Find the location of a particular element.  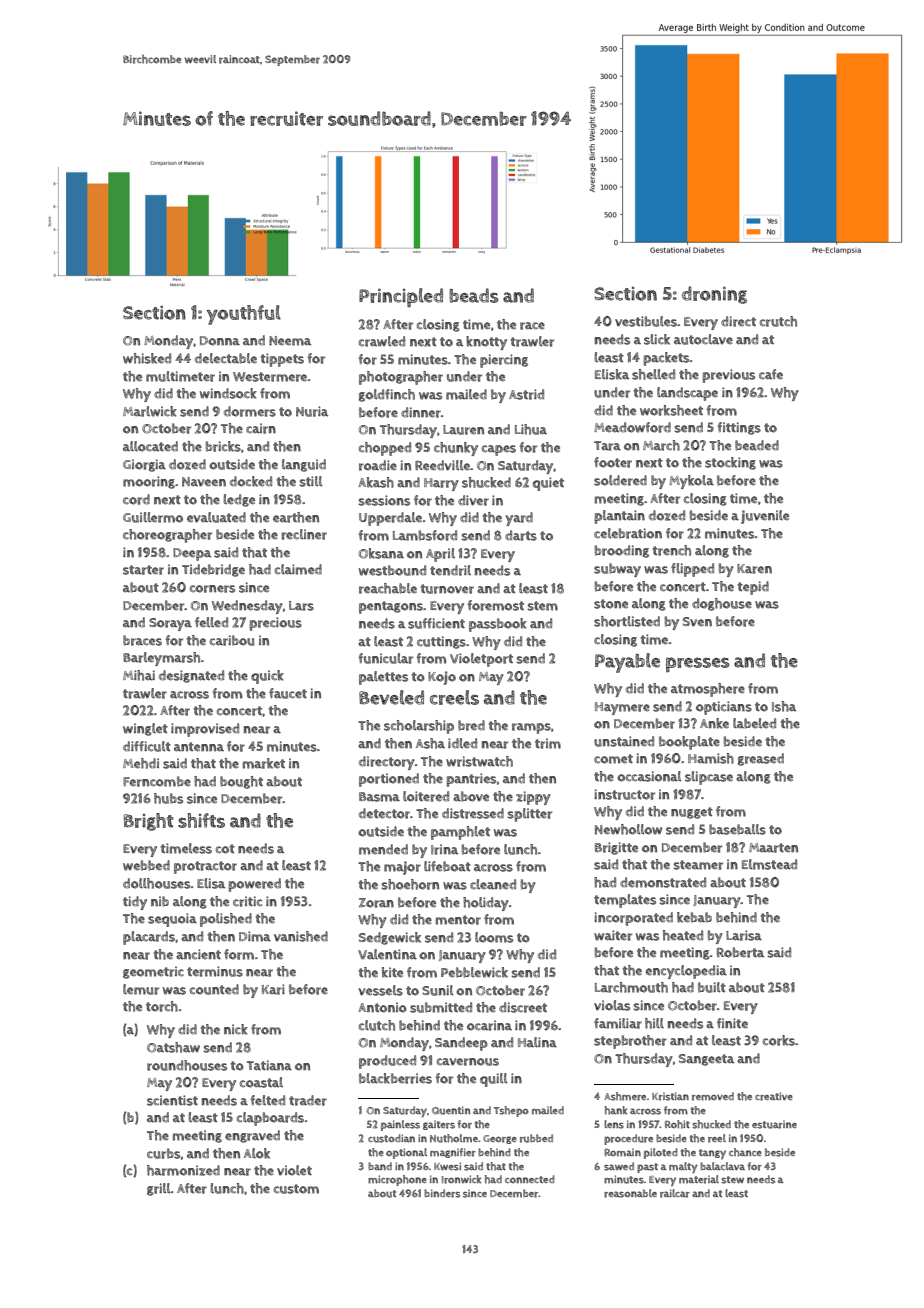

youthful is located at coordinates (244, 315).
